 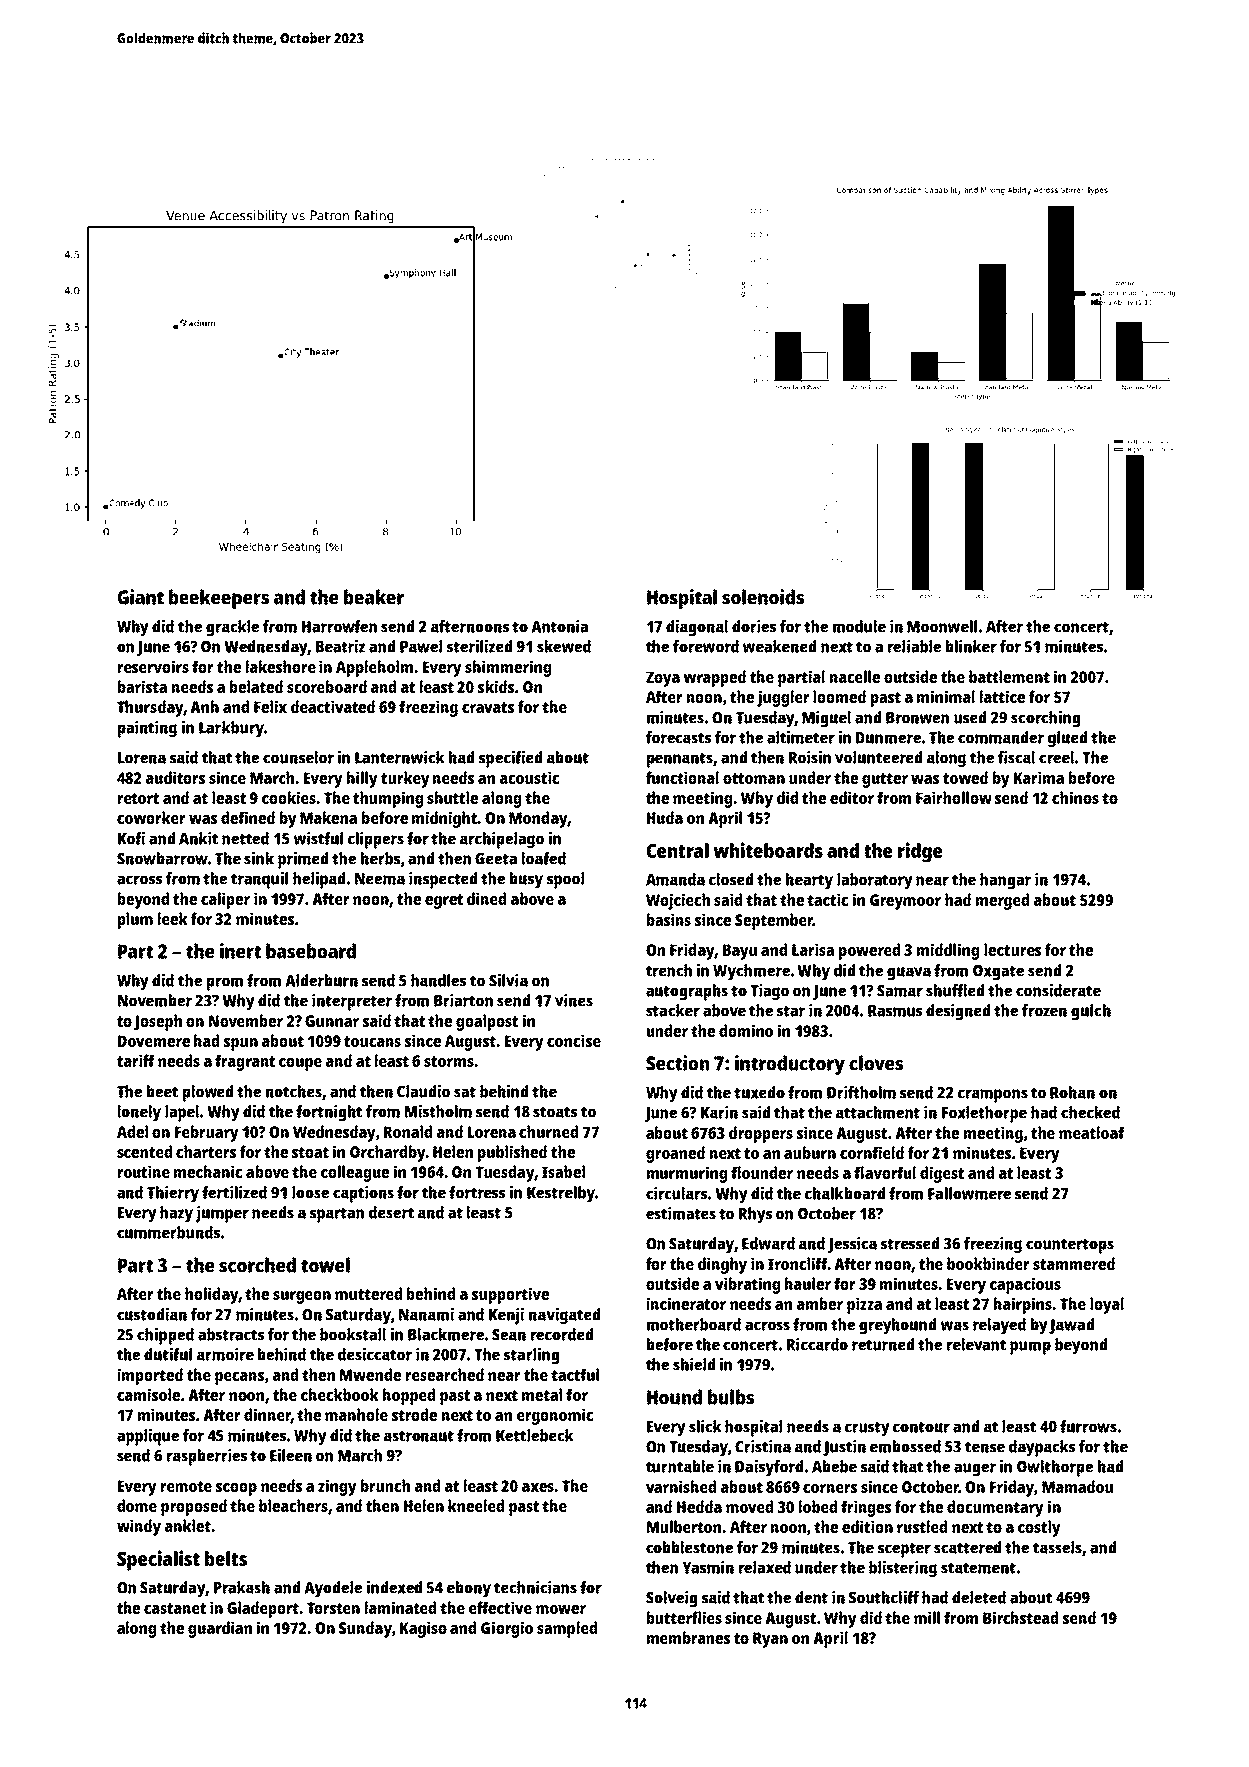 I want to click on wrapped, so click(x=714, y=678).
